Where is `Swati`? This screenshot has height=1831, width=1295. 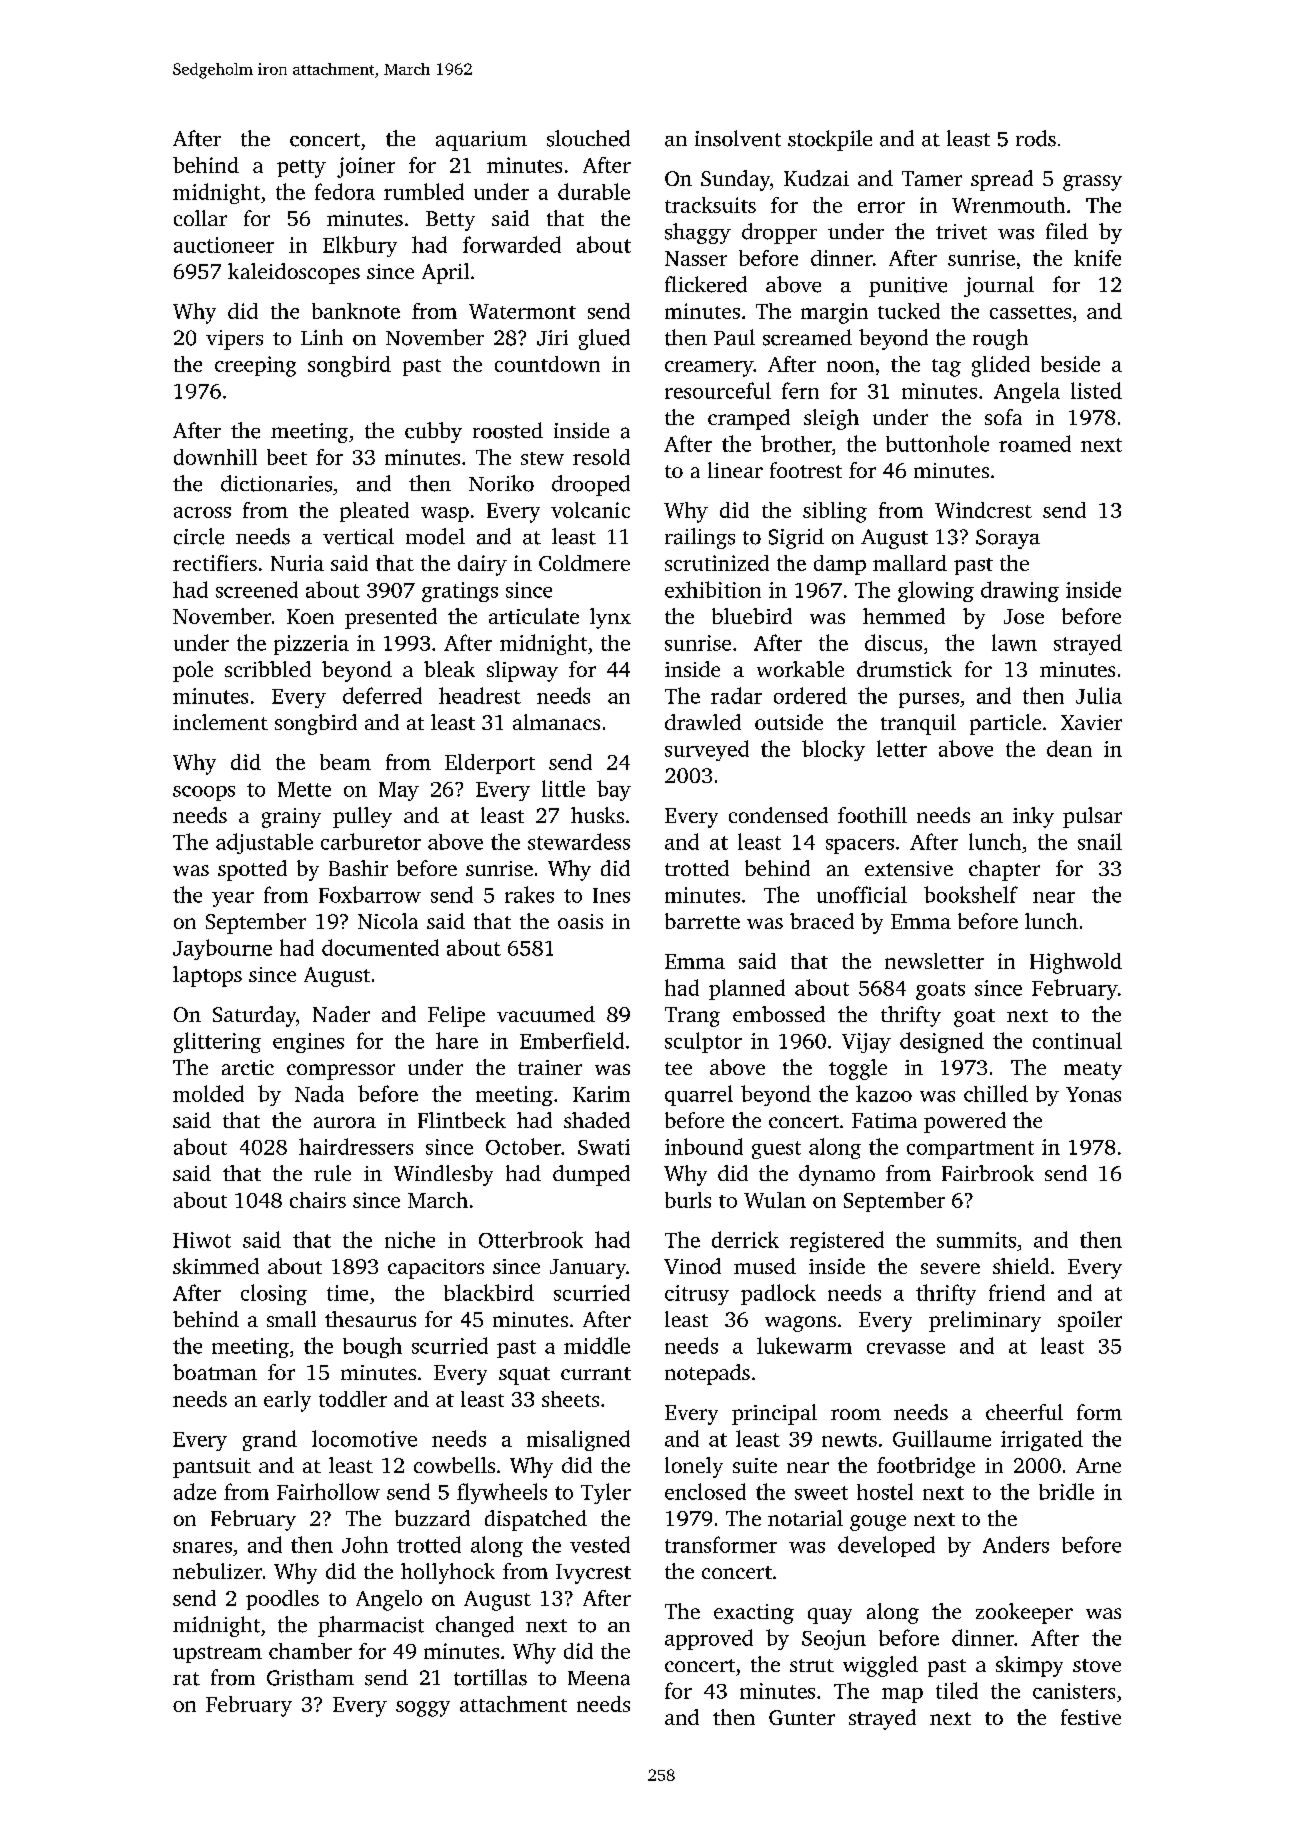 Swati is located at coordinates (604, 1147).
